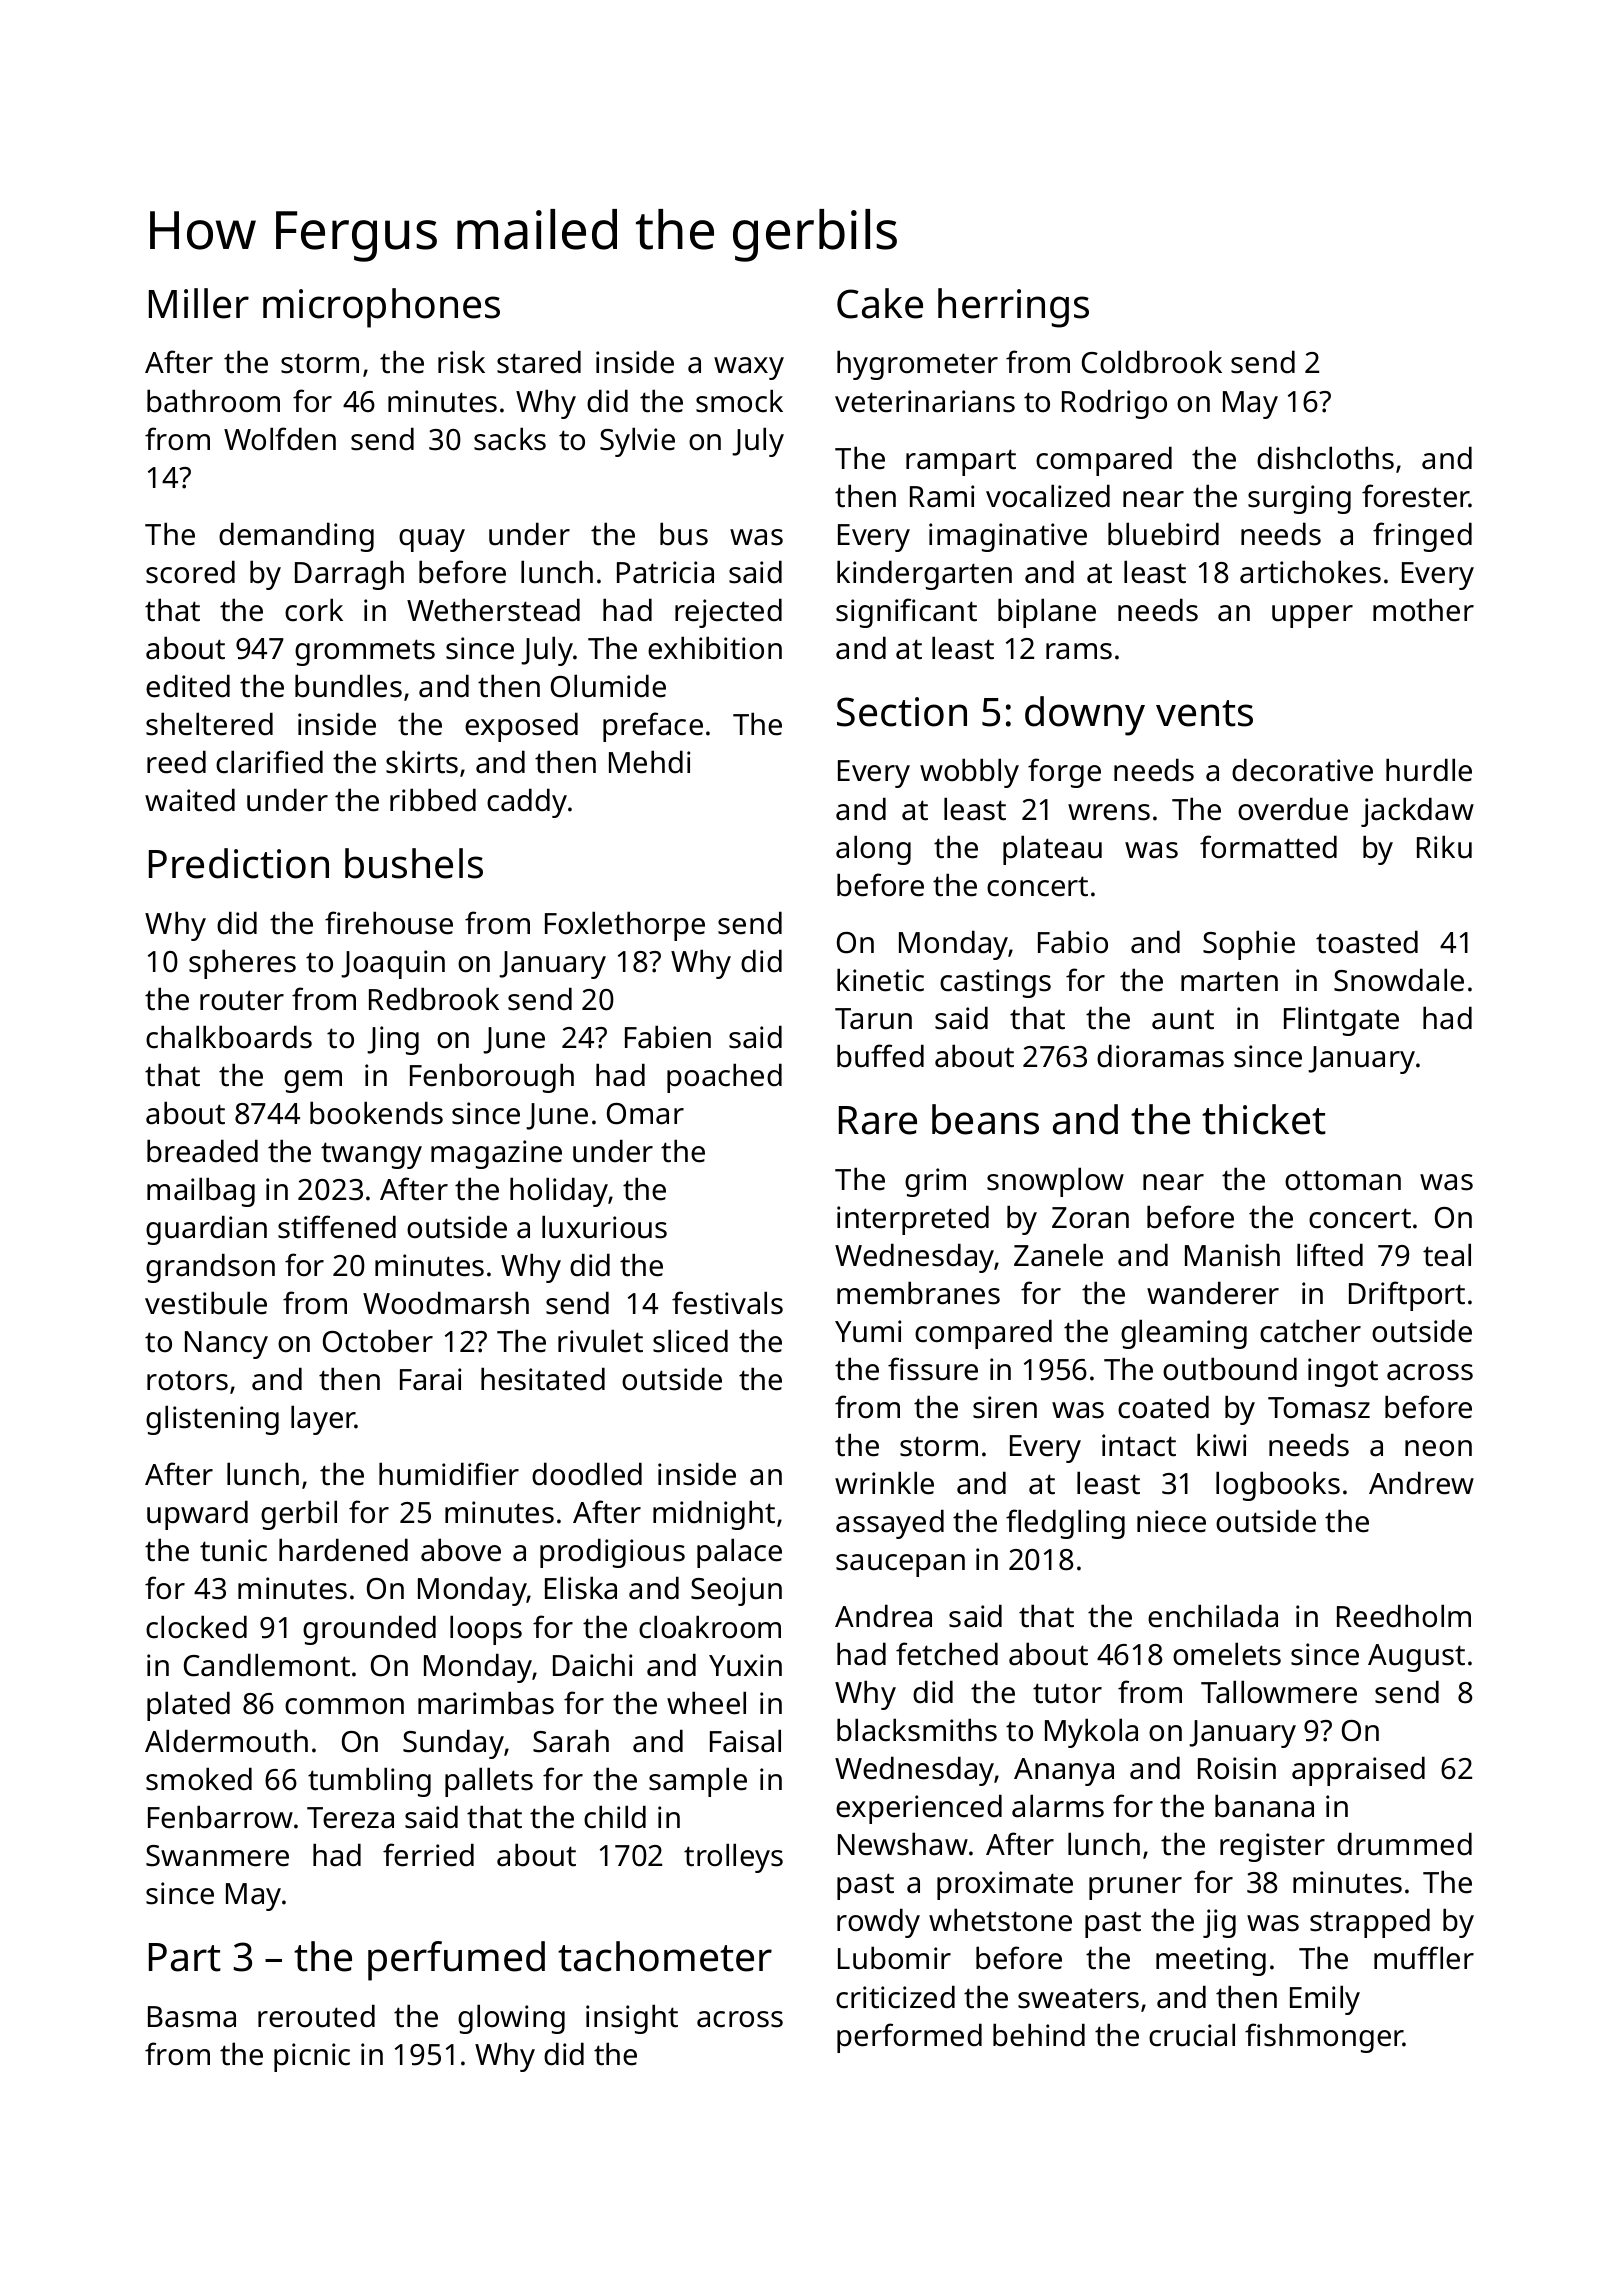  Describe the element at coordinates (900, 1565) in the screenshot. I see `saucepan` at that location.
